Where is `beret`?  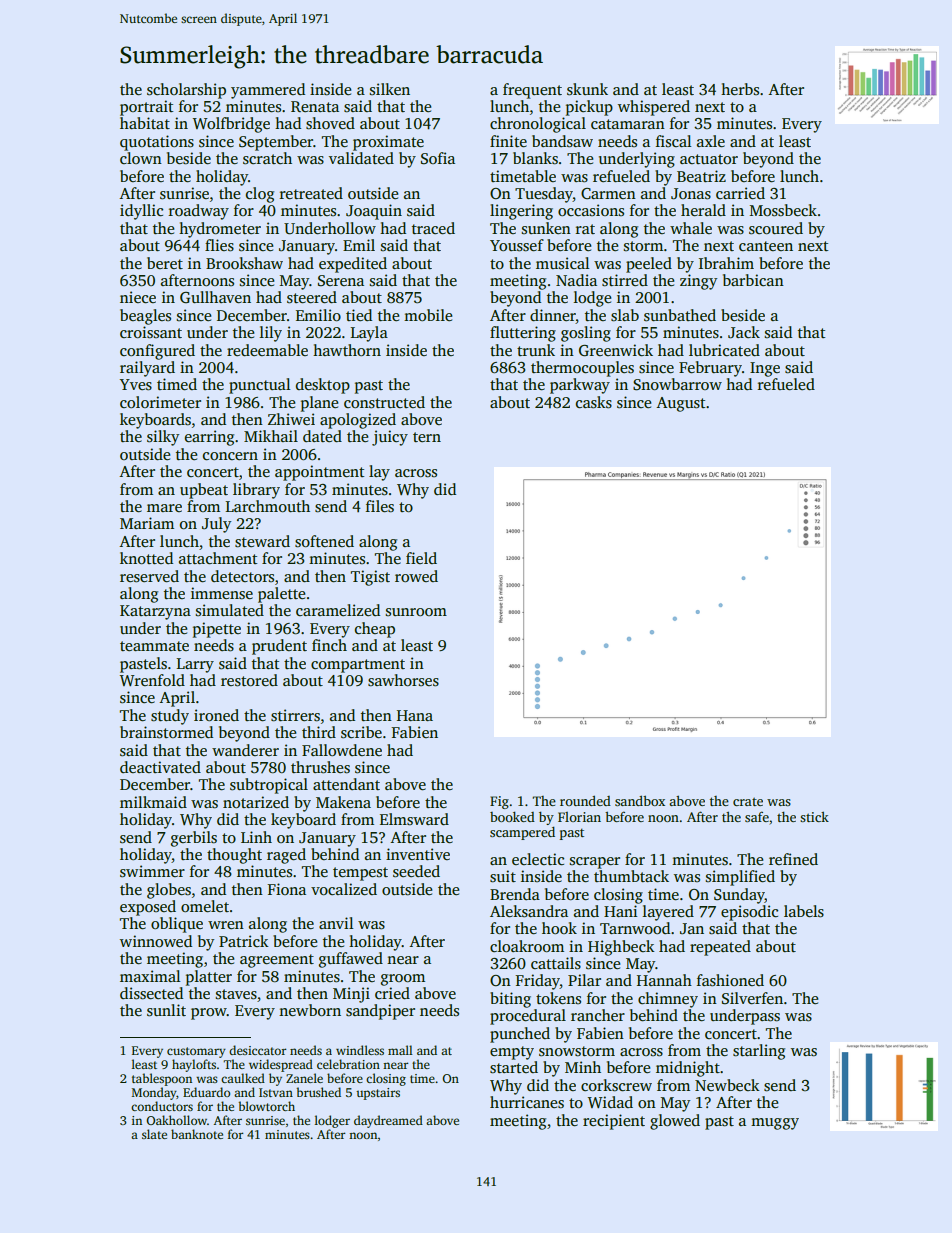
beret is located at coordinates (165, 263).
